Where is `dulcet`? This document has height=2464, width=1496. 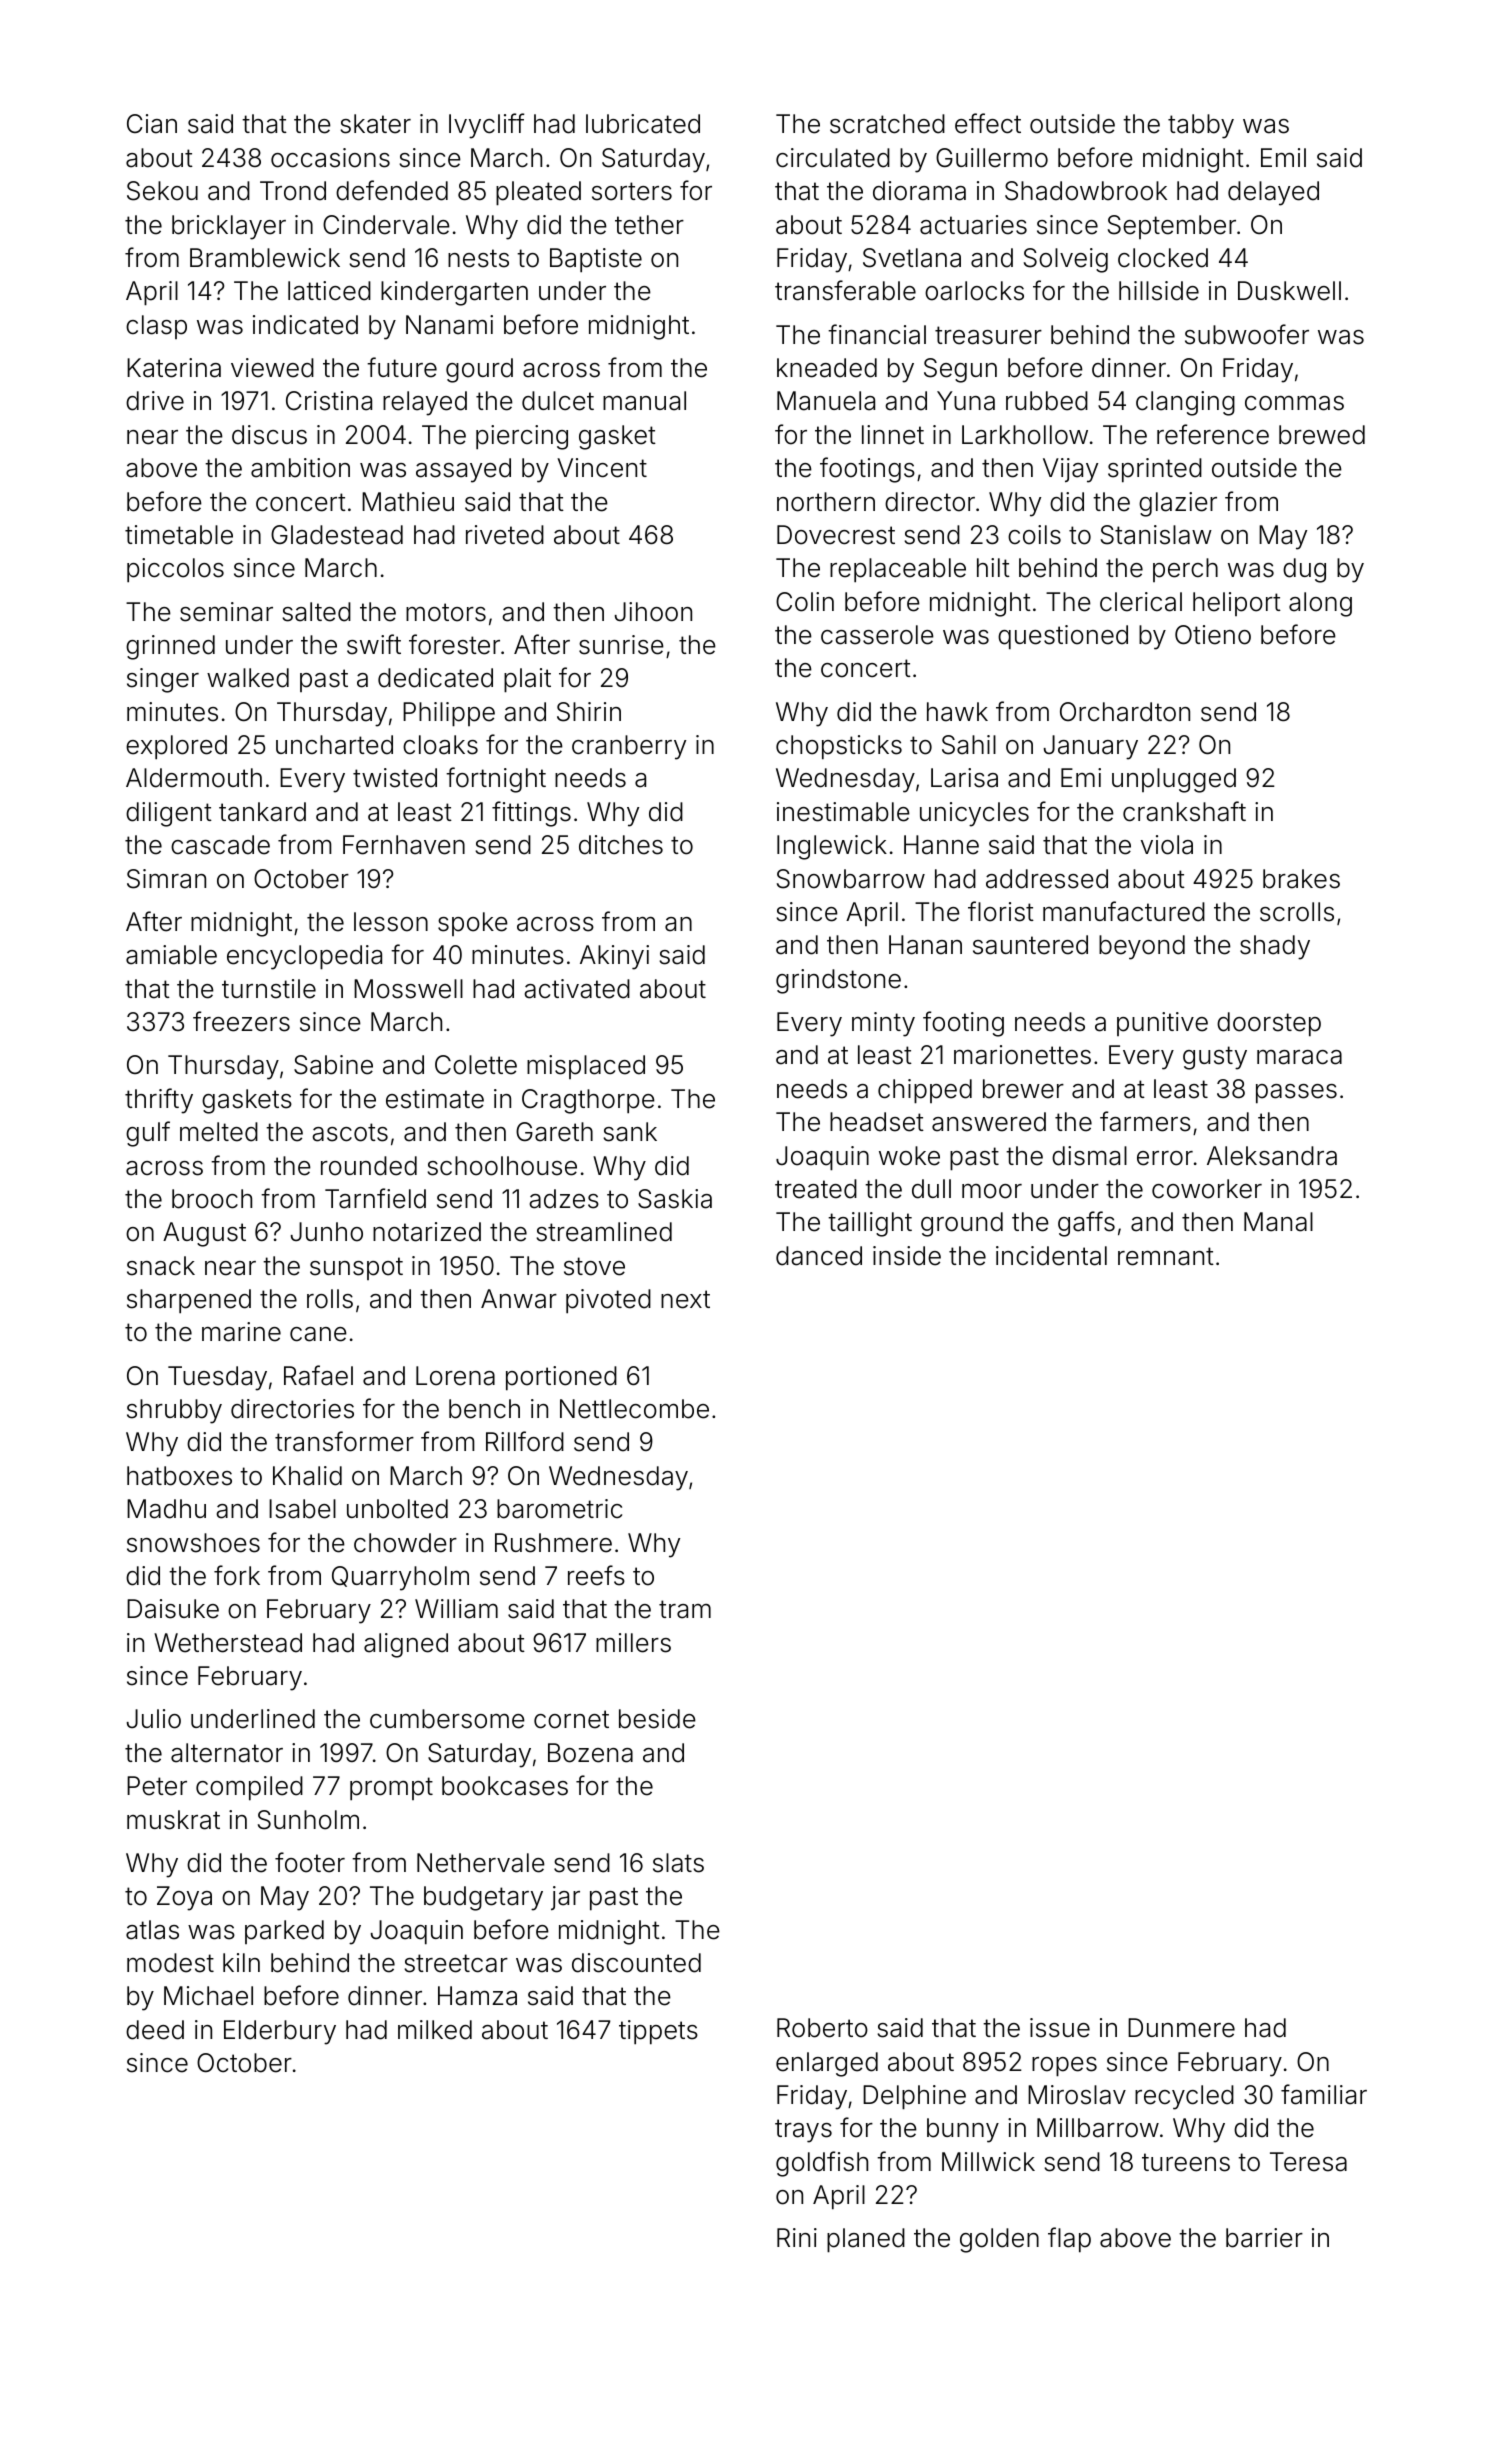 dulcet is located at coordinates (558, 401).
